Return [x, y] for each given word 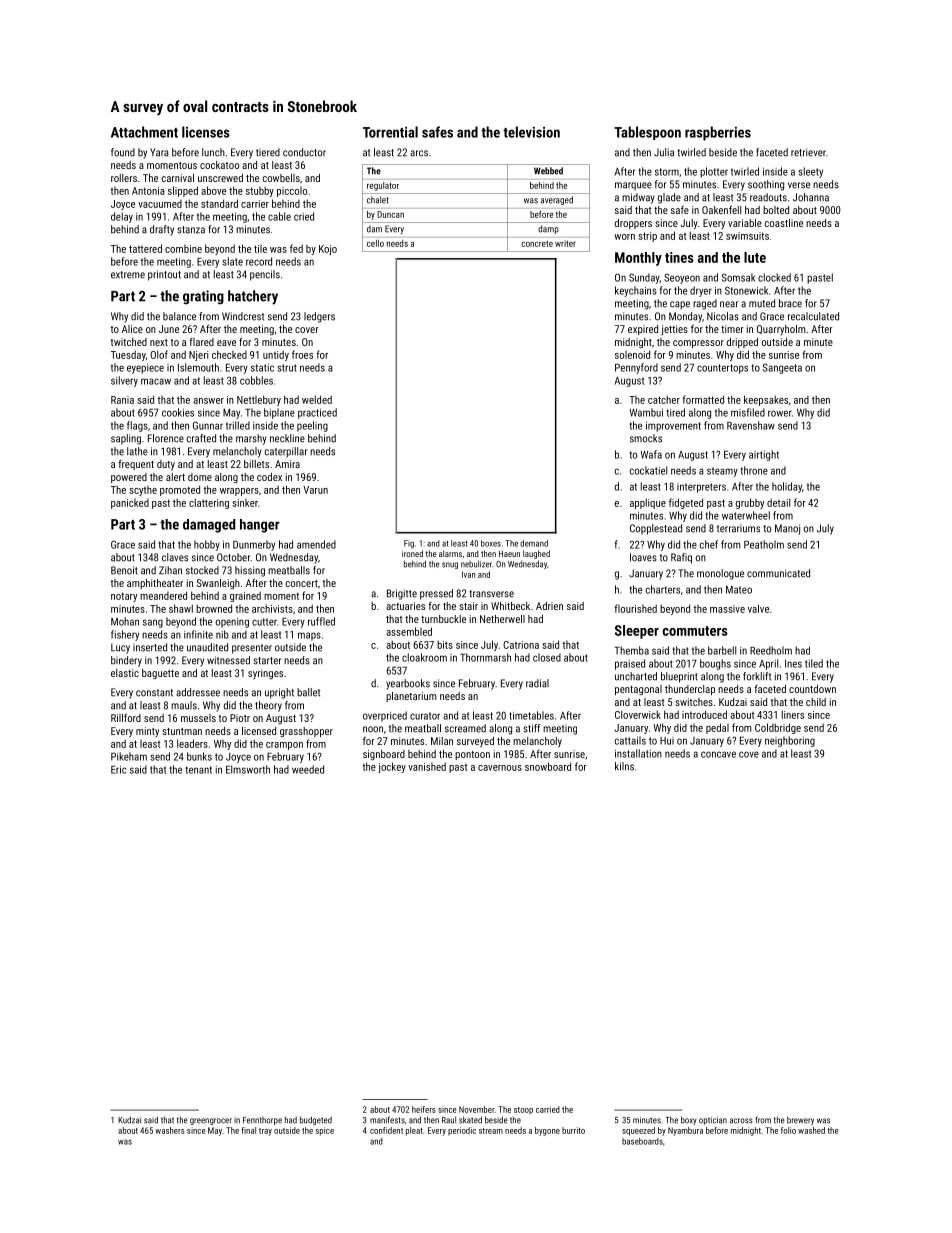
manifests [387, 1120]
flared [201, 342]
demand [534, 543]
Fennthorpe [262, 1121]
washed [811, 1130]
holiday [787, 487]
